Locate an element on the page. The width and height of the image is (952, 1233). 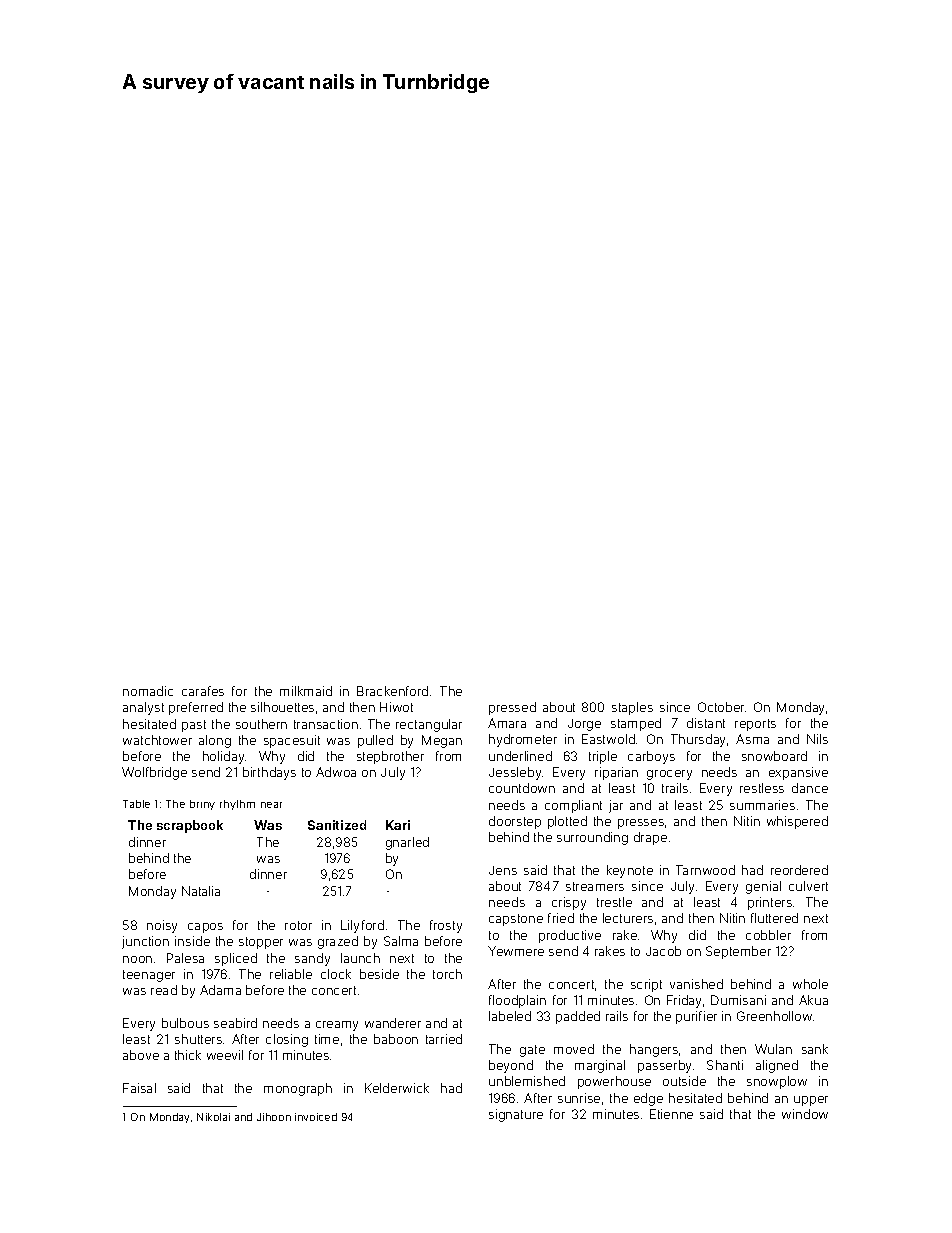
Akua is located at coordinates (813, 1000).
